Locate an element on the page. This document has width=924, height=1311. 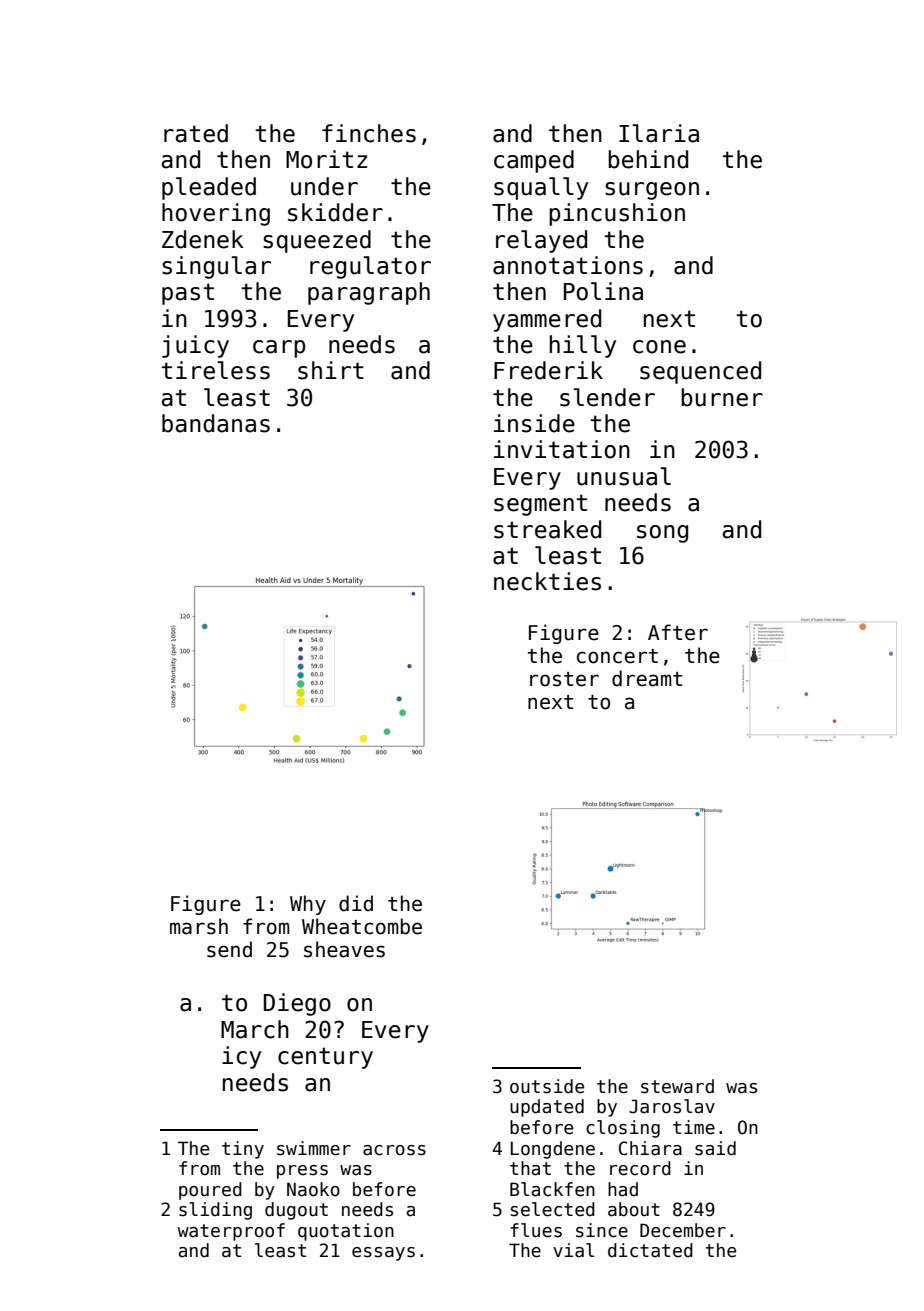
outside is located at coordinates (547, 1086).
